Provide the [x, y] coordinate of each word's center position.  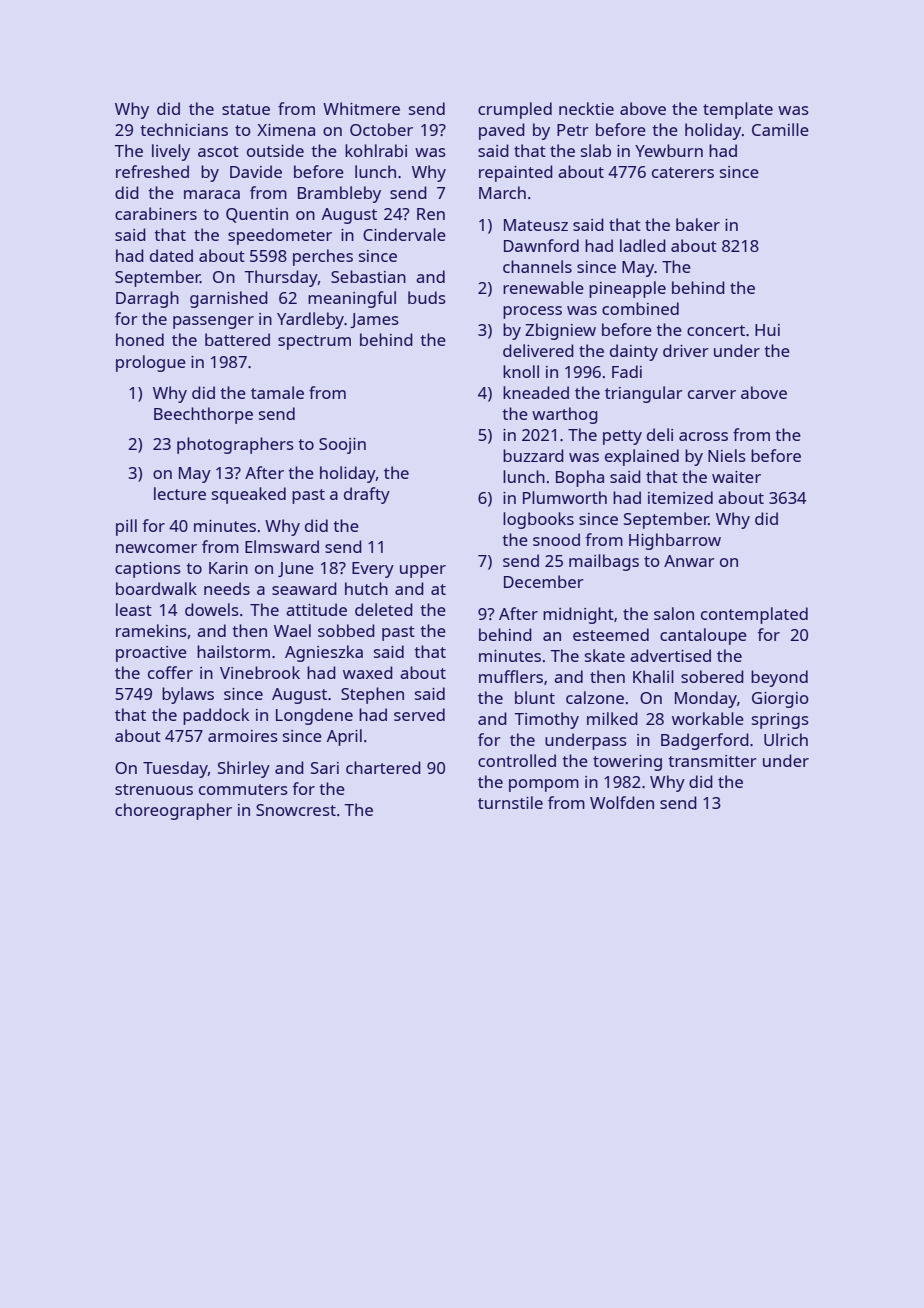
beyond [779, 678]
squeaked [249, 495]
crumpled [515, 110]
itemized [680, 497]
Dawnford [541, 245]
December [544, 581]
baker [698, 224]
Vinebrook [260, 672]
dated [171, 255]
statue [246, 109]
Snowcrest [296, 810]
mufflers [511, 676]
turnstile [510, 802]
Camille [780, 129]
